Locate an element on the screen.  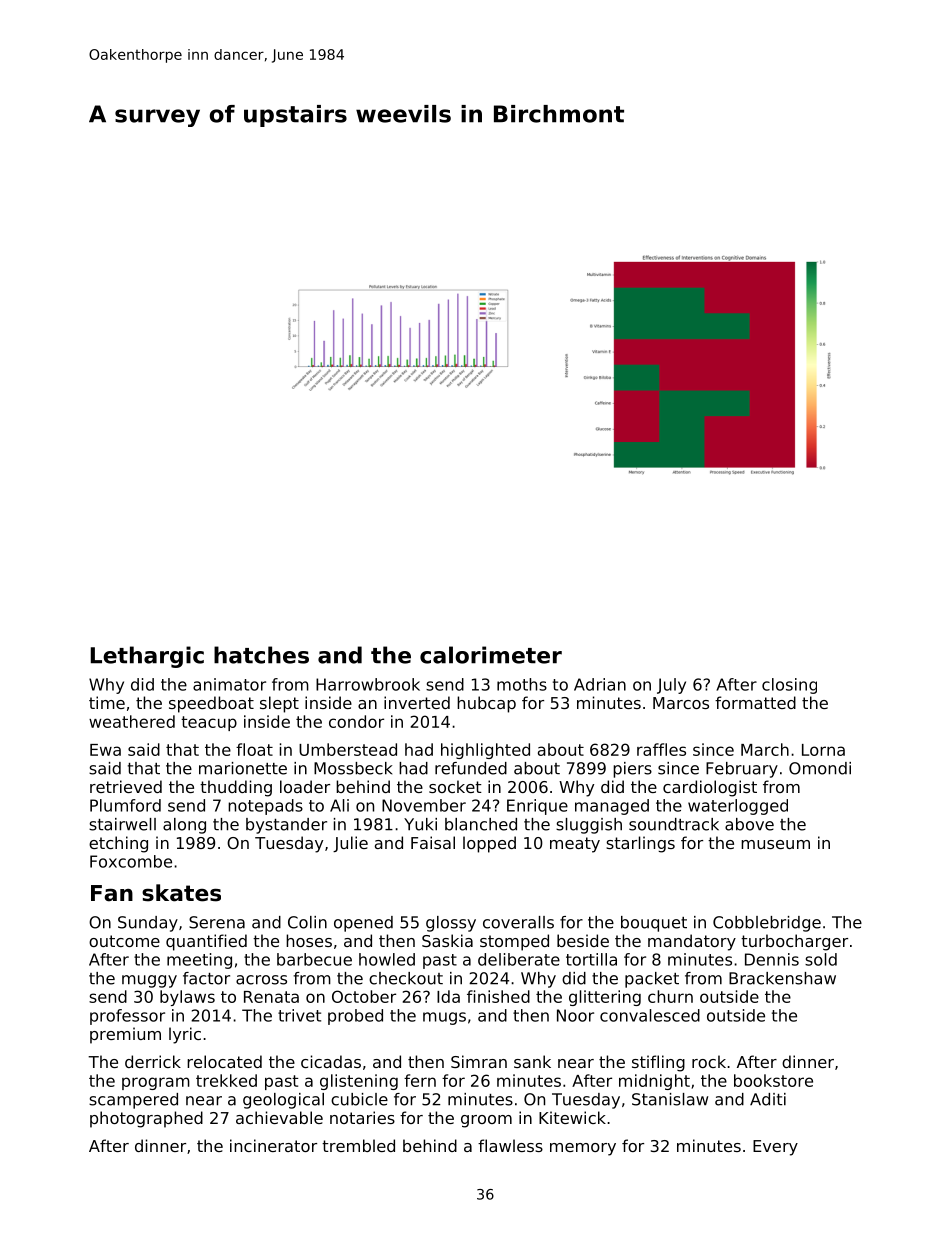
Lorna is located at coordinates (823, 750).
